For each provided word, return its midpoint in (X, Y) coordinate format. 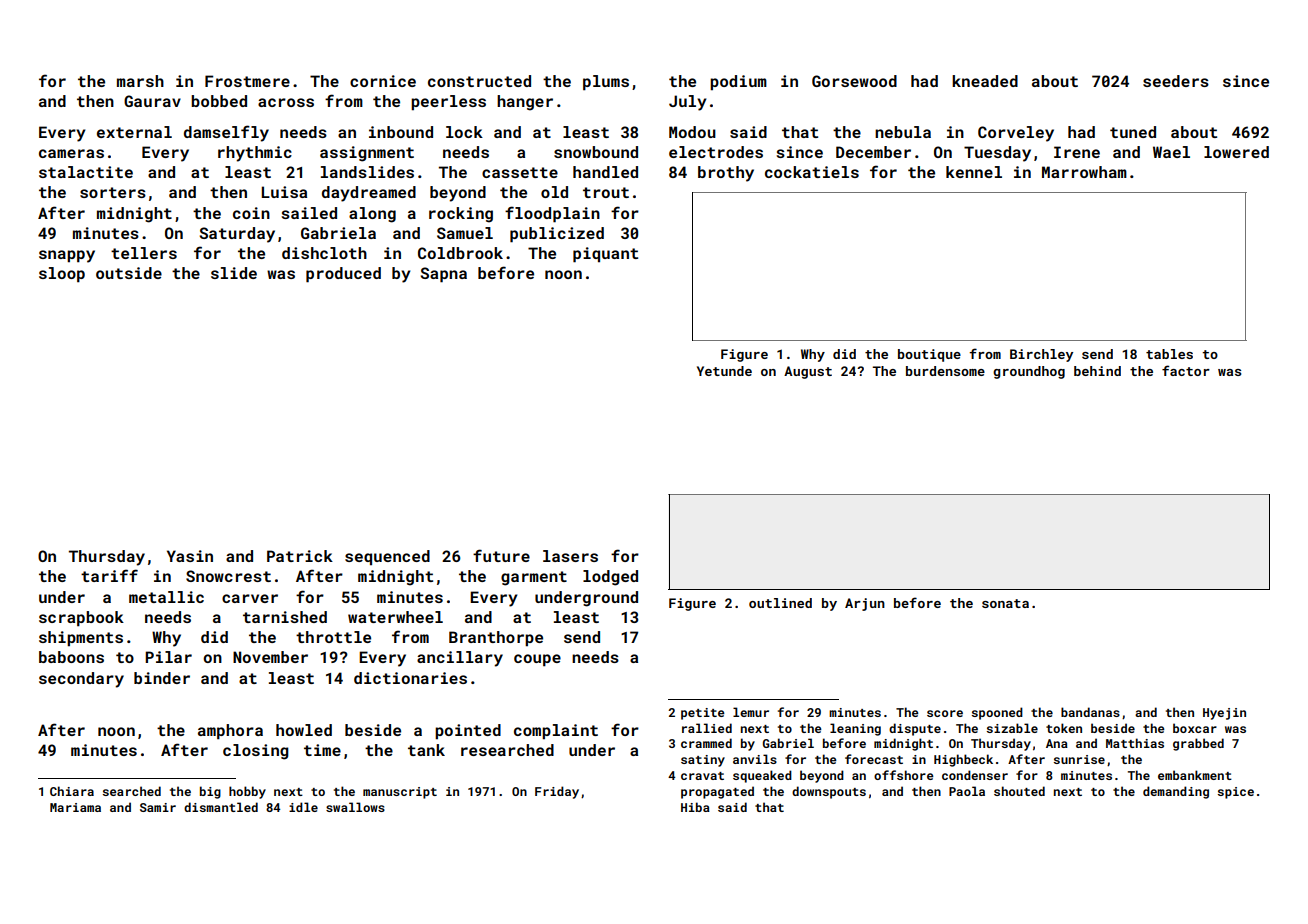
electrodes (716, 152)
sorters (113, 192)
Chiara (72, 791)
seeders (1176, 81)
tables (1169, 354)
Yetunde (724, 371)
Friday (557, 792)
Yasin (190, 556)
